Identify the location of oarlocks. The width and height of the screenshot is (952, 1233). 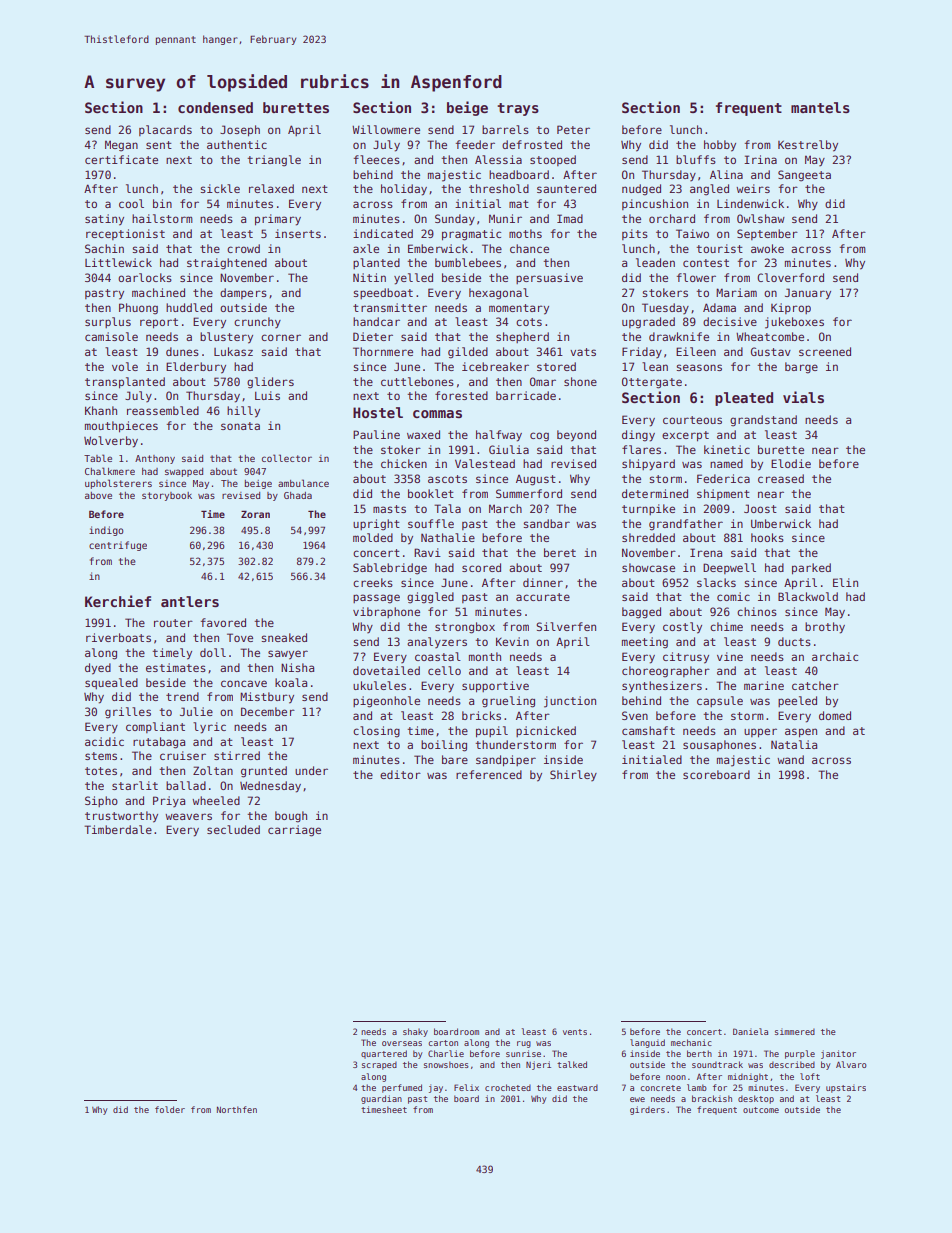
(145, 277).
